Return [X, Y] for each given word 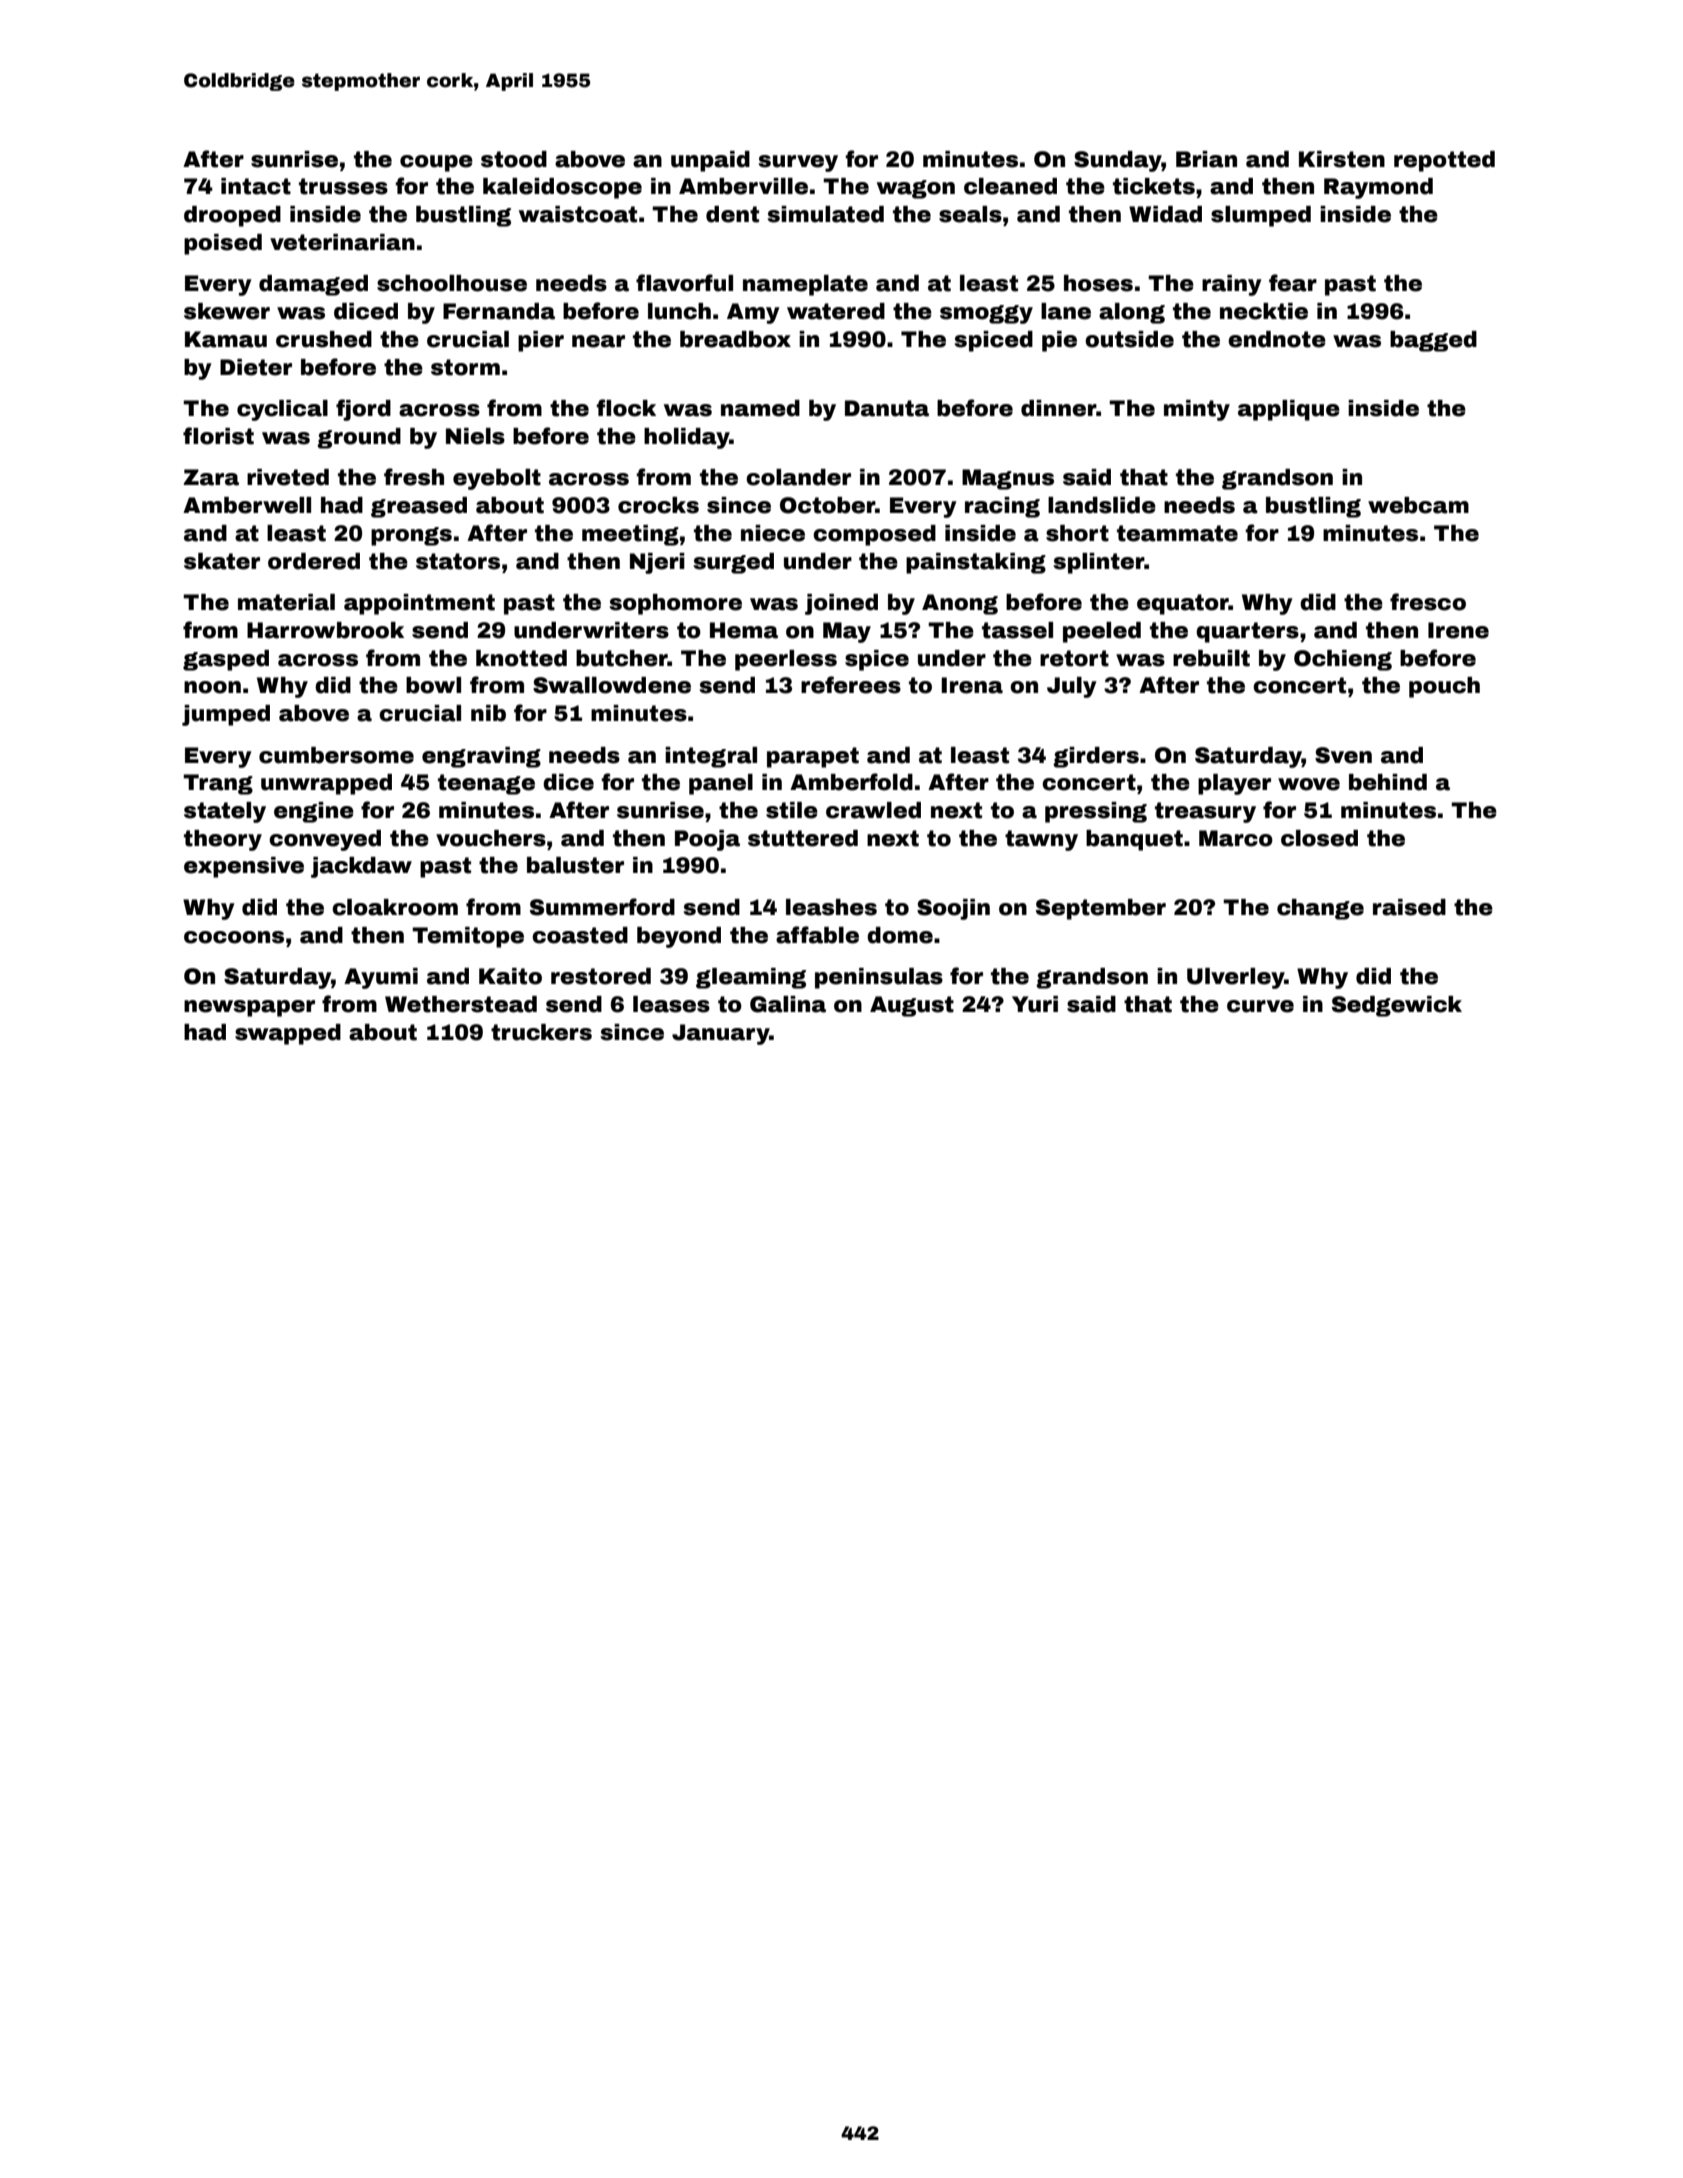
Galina [788, 1004]
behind [1388, 782]
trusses [343, 186]
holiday [687, 438]
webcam [1418, 505]
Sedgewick [1397, 1006]
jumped [226, 715]
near [598, 341]
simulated [826, 214]
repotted [1444, 161]
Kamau [226, 339]
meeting [630, 535]
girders [1096, 757]
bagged [1433, 341]
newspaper [249, 1008]
